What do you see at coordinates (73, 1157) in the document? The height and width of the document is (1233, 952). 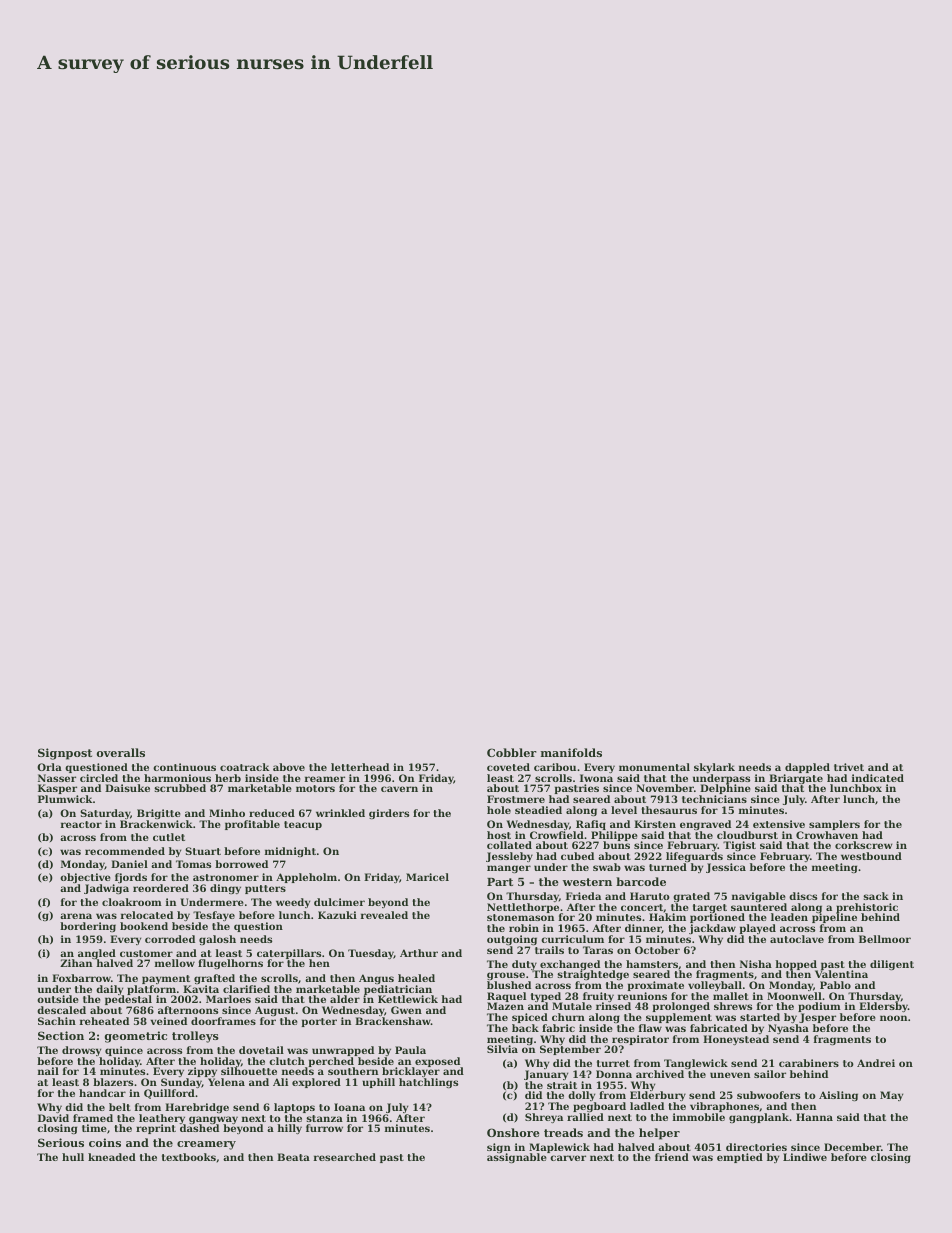 I see `hull` at bounding box center [73, 1157].
